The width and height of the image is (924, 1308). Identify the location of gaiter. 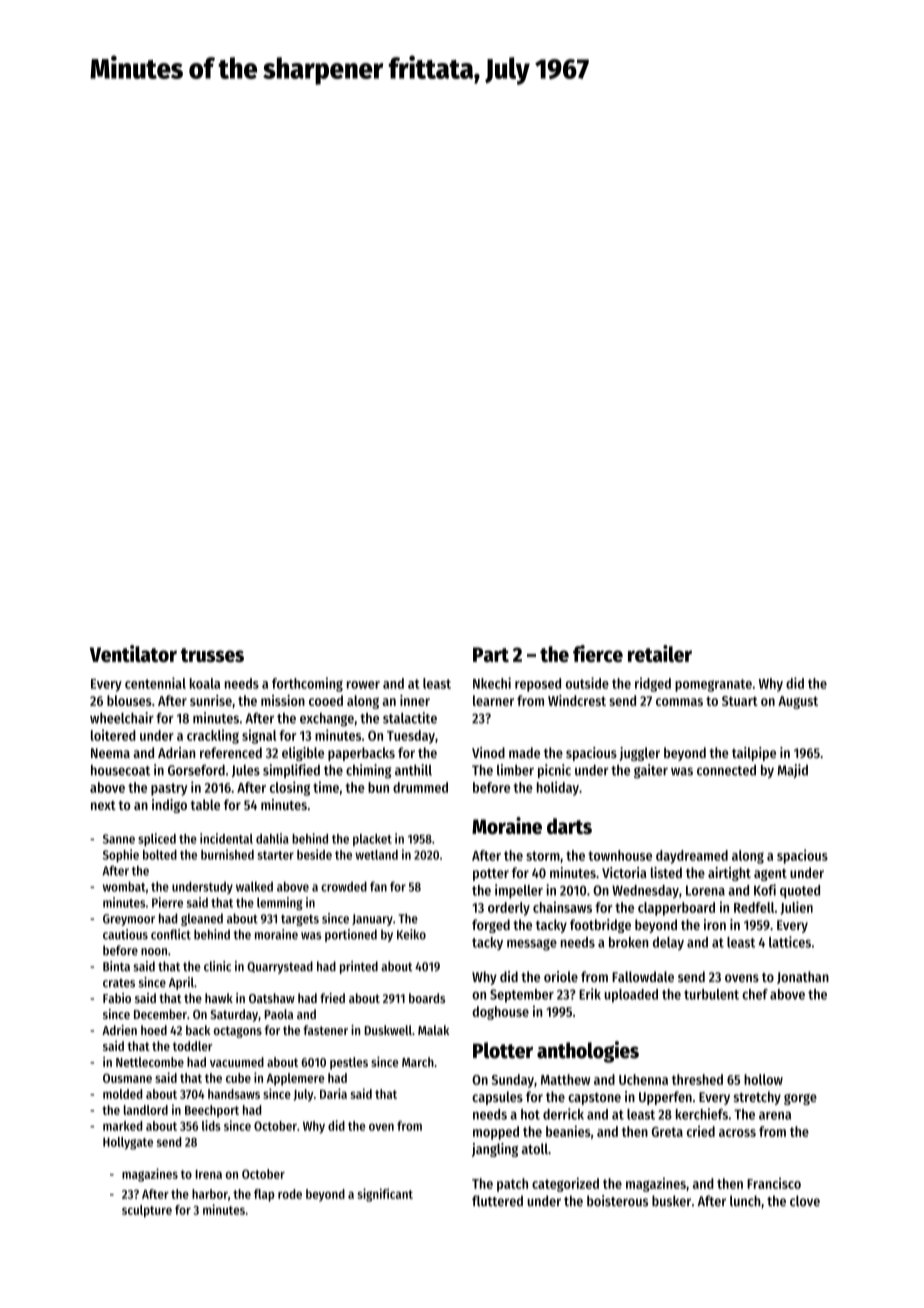
(651, 771).
